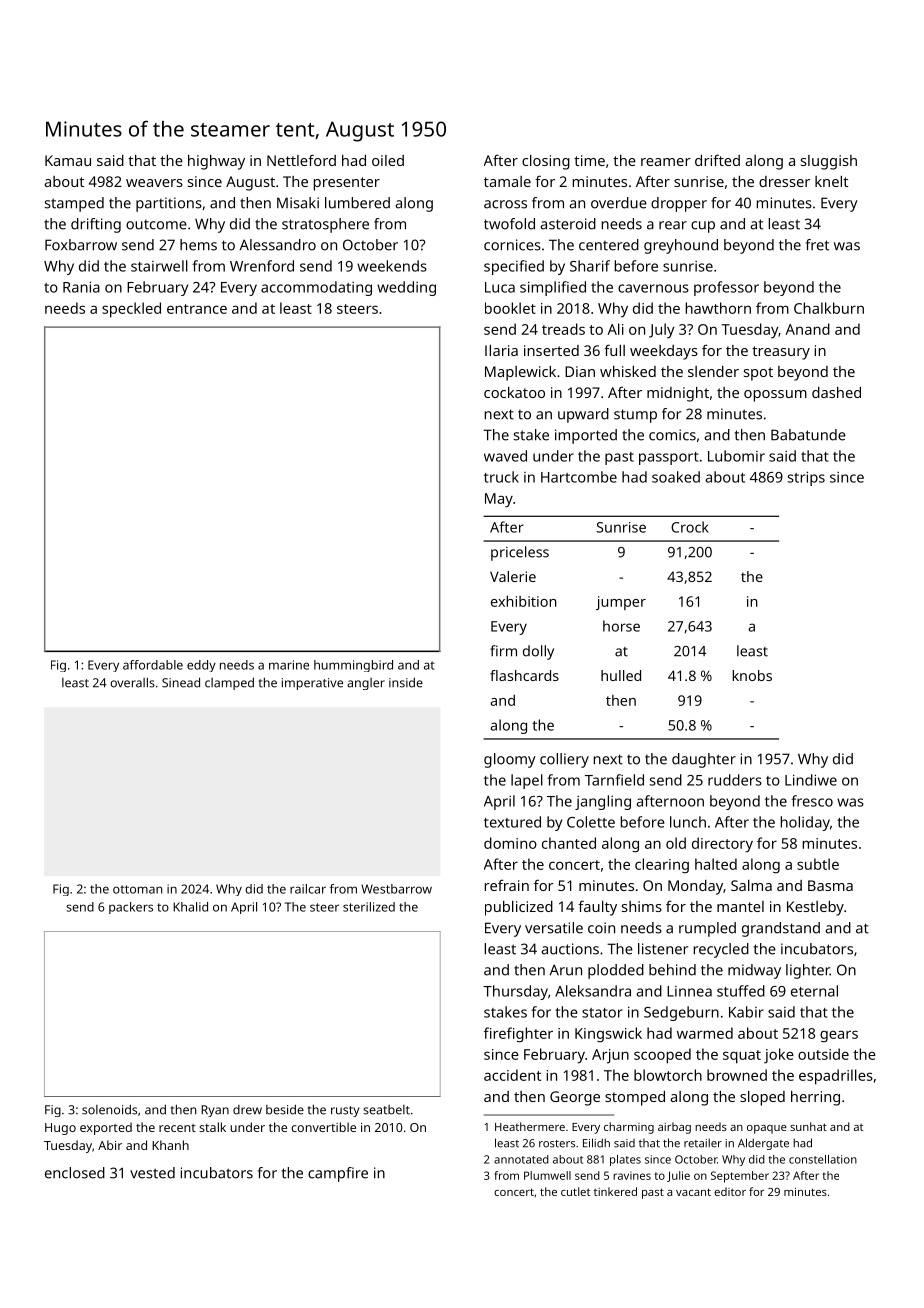 The height and width of the screenshot is (1308, 924). I want to click on highway, so click(216, 162).
